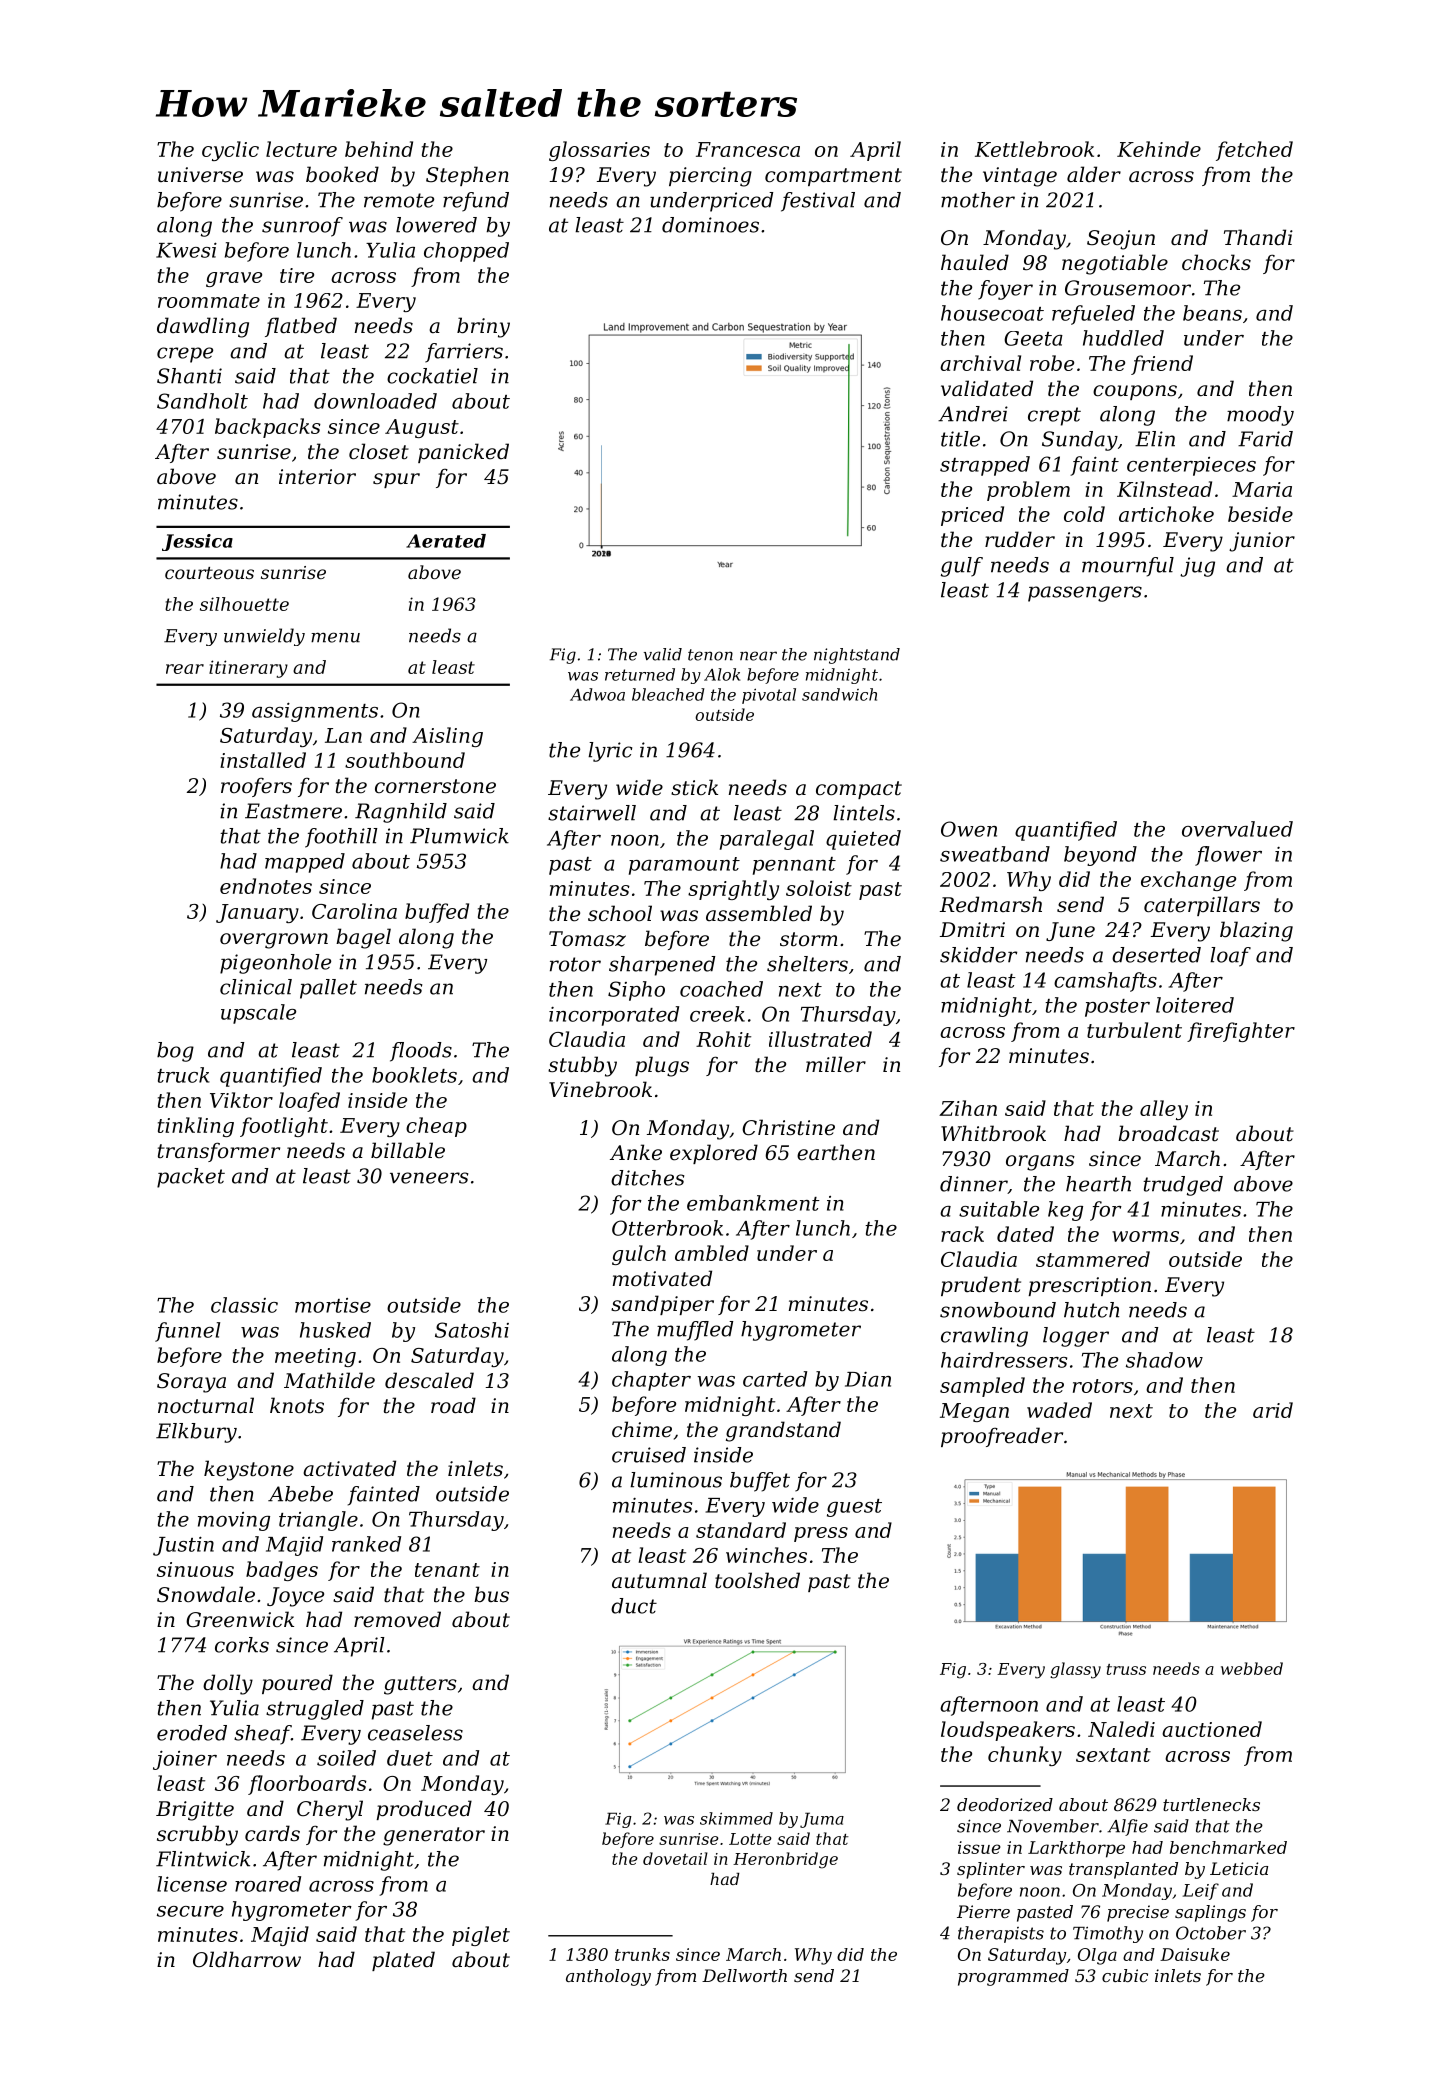  What do you see at coordinates (247, 1959) in the screenshot?
I see `Oldharrow` at bounding box center [247, 1959].
